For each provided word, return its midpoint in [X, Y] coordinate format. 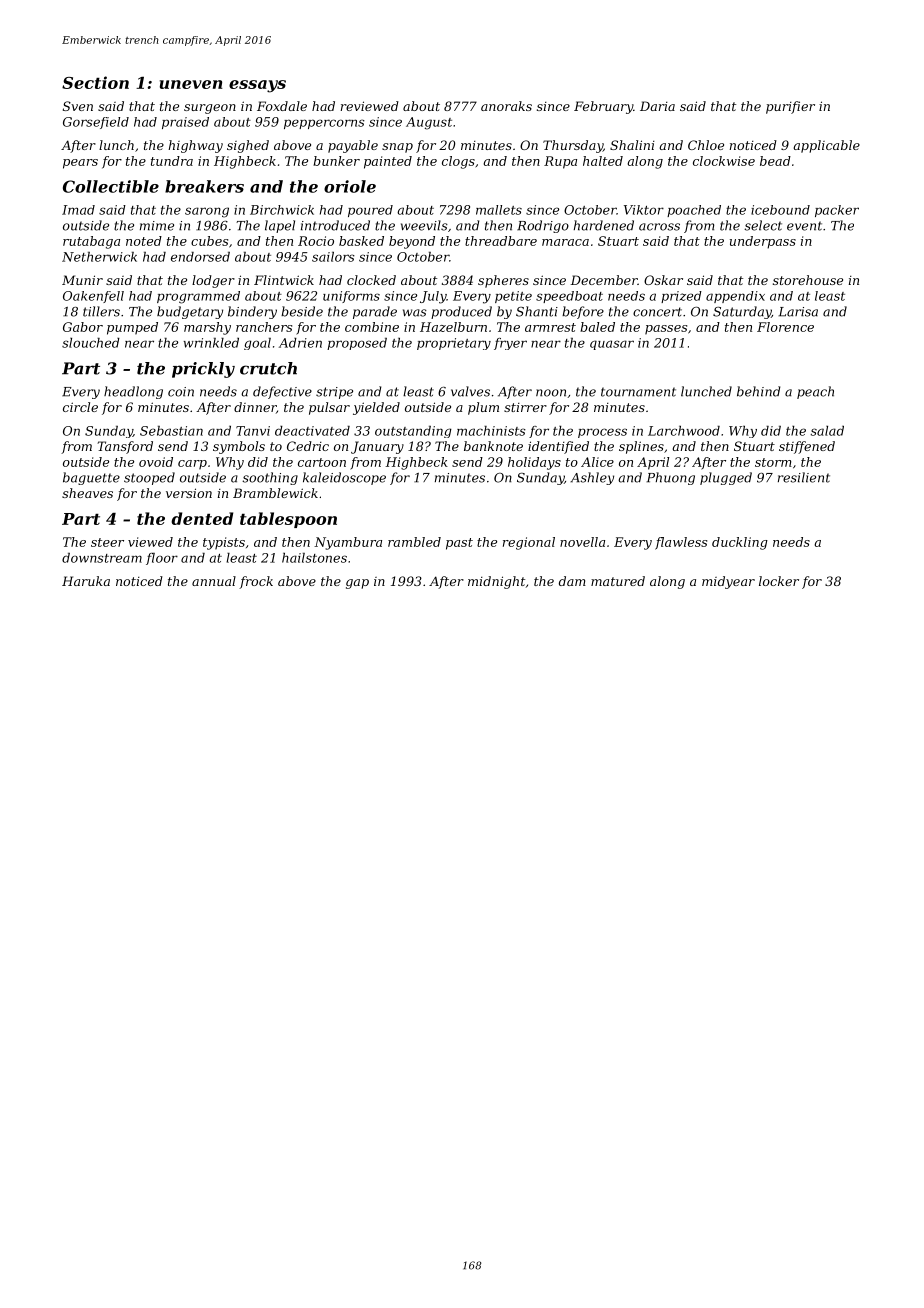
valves [470, 391]
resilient [804, 477]
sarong [207, 212]
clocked [371, 280]
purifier [790, 107]
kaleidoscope [344, 478]
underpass [763, 242]
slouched [91, 343]
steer [107, 542]
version [189, 493]
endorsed [200, 257]
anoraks [506, 106]
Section [95, 82]
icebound [780, 210]
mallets [499, 210]
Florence [785, 327]
